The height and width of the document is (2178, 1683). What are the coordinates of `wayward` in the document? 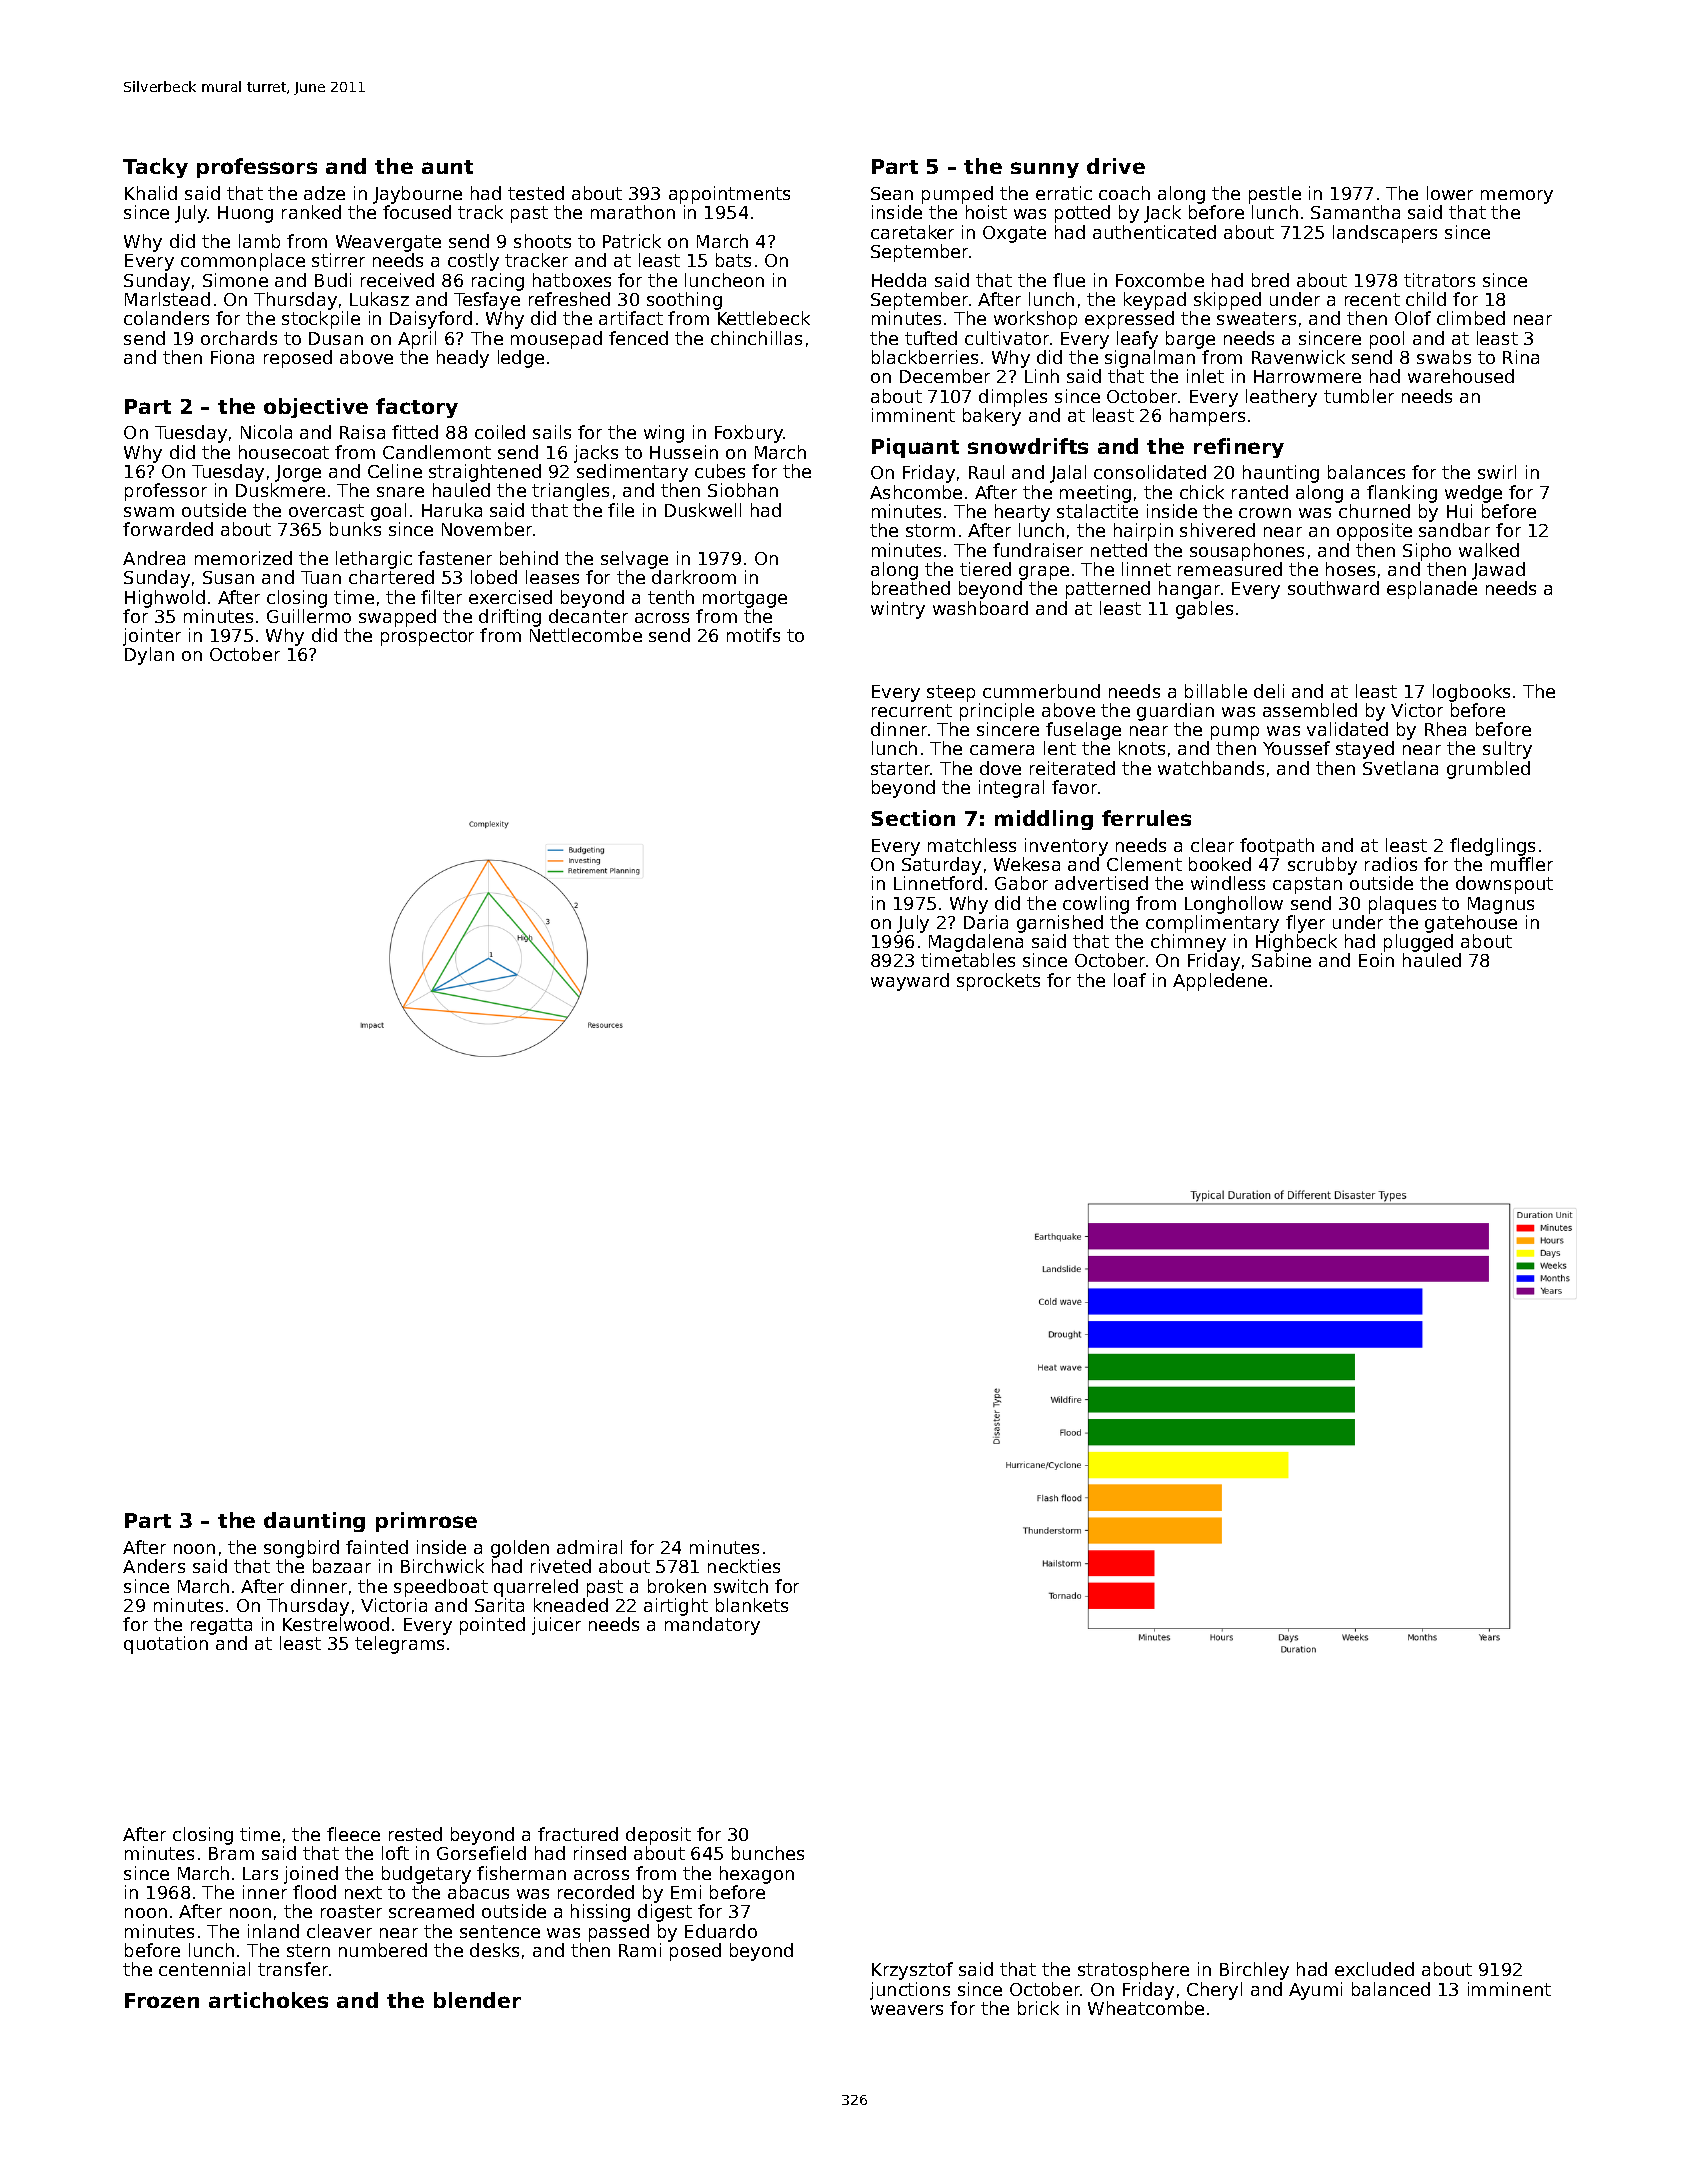 It's located at (910, 982).
